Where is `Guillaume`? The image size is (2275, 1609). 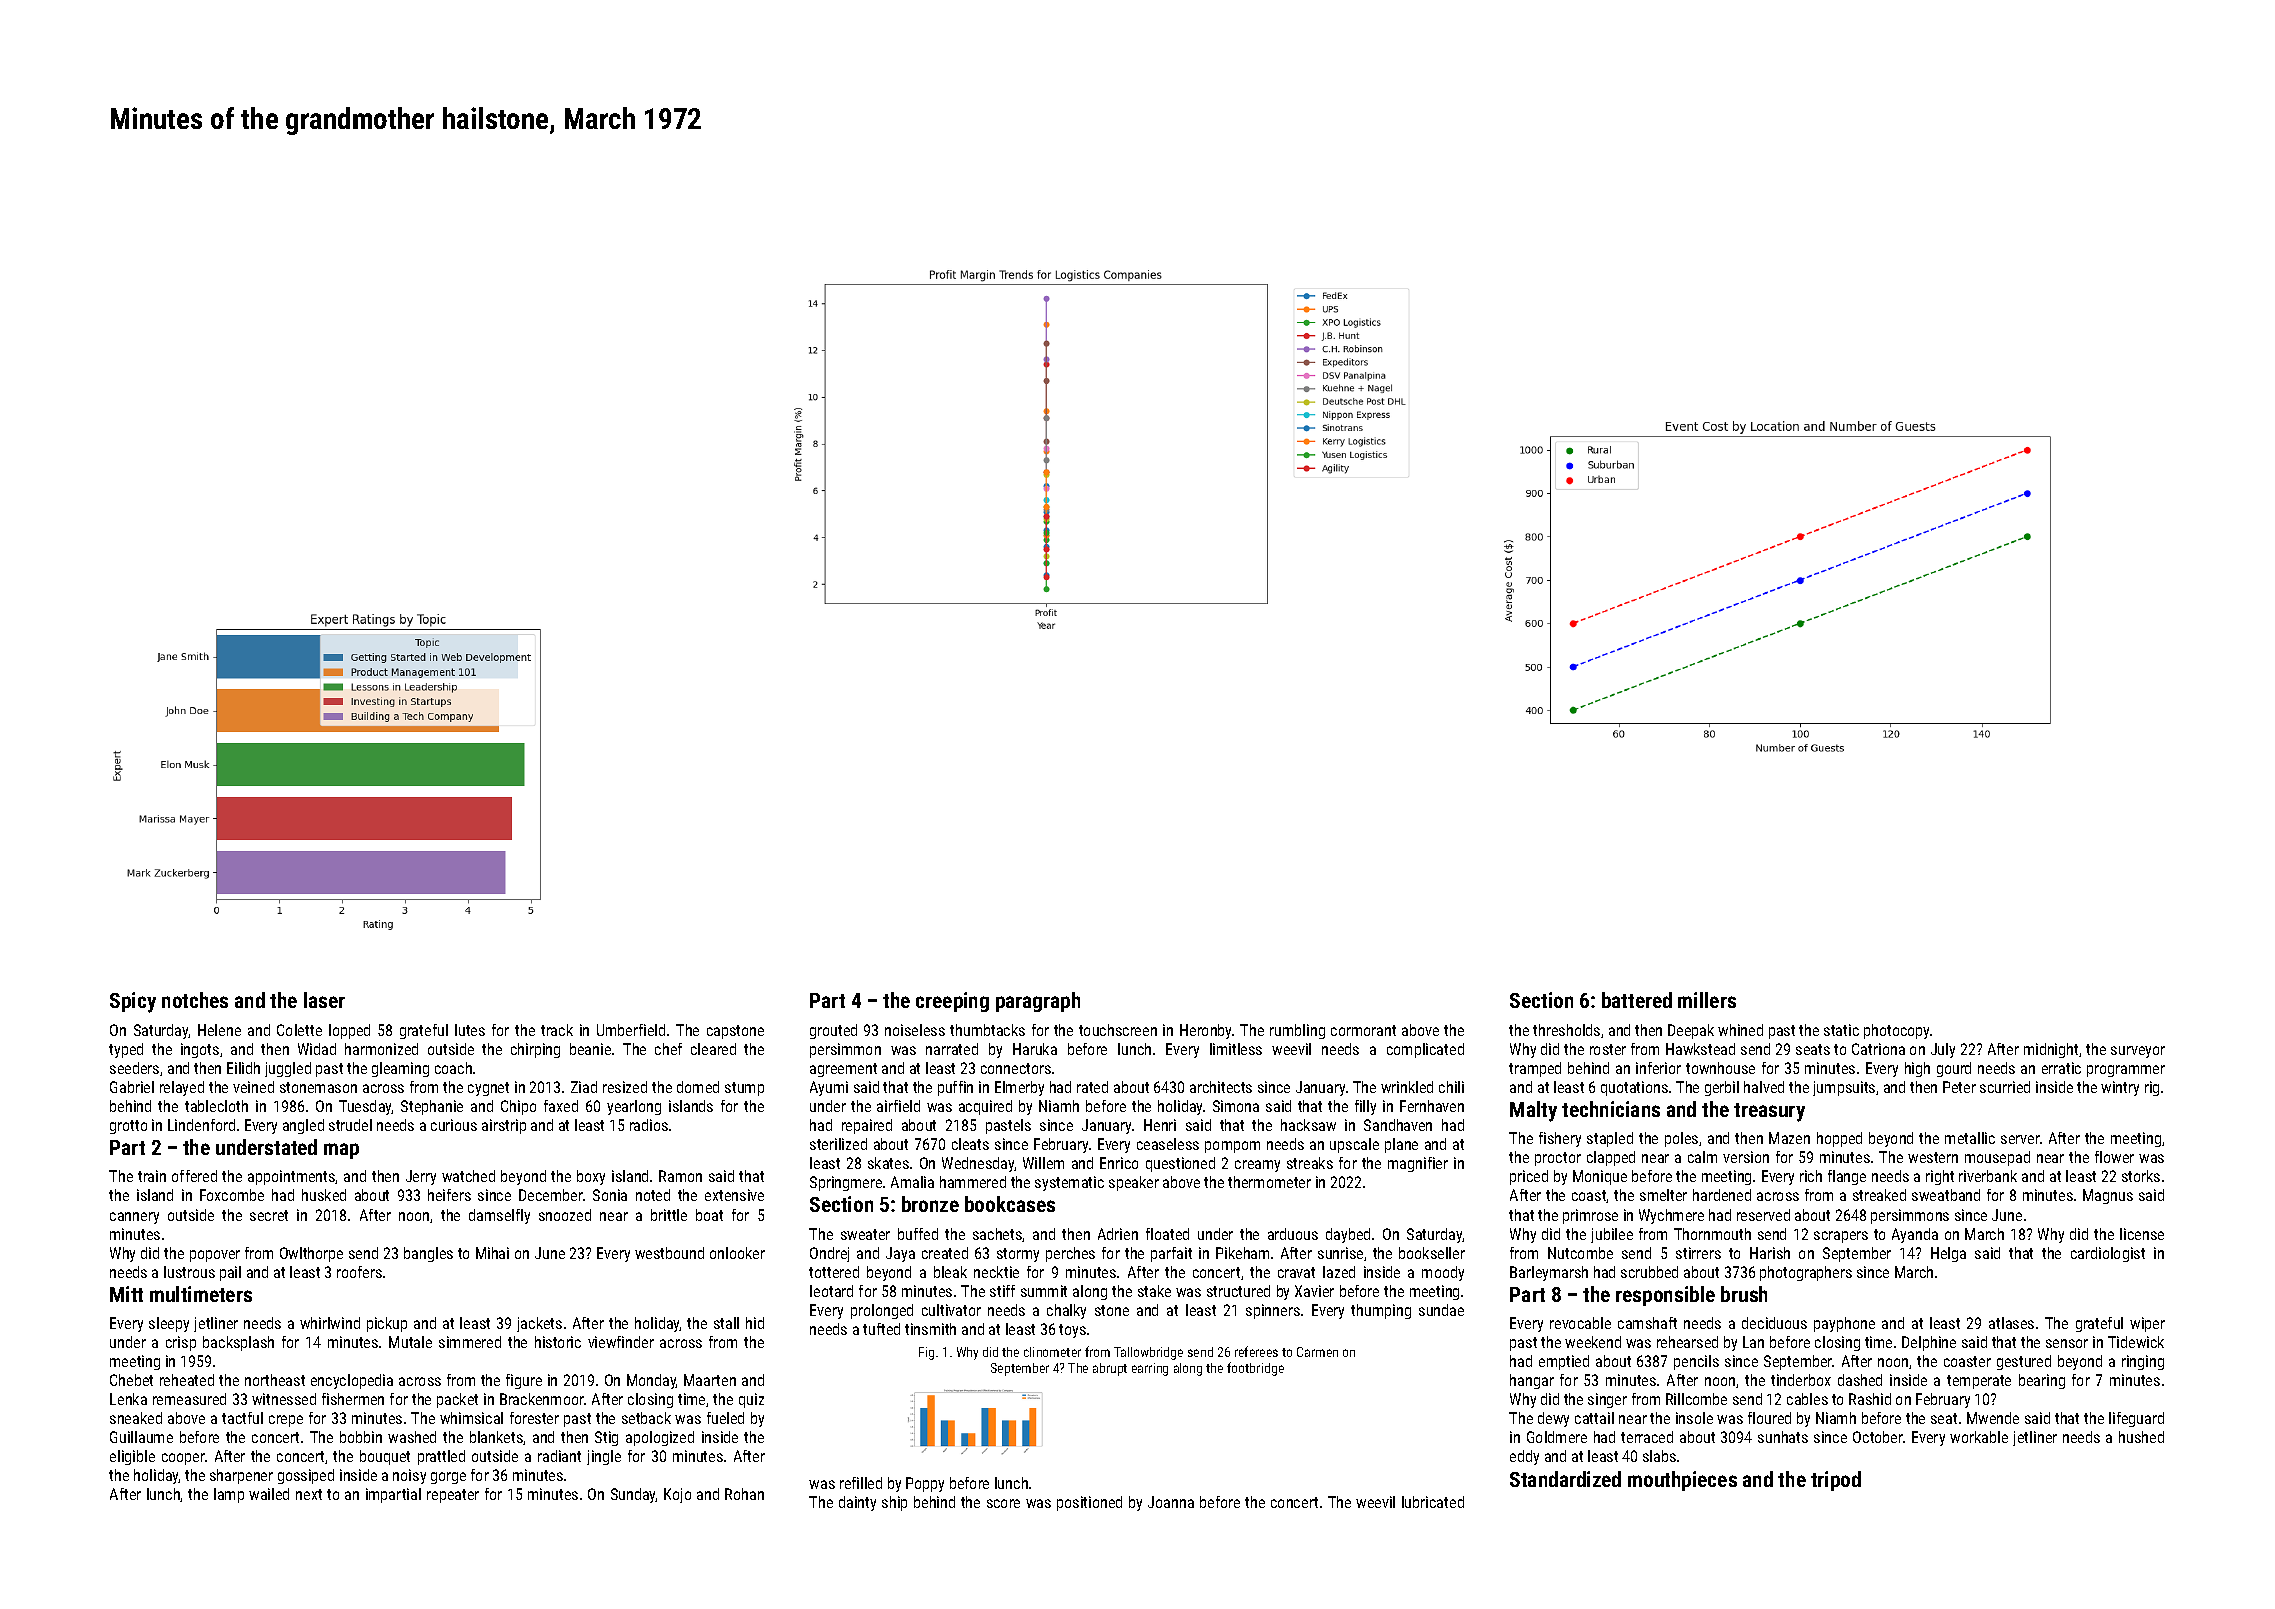
Guillaume is located at coordinates (141, 1437).
